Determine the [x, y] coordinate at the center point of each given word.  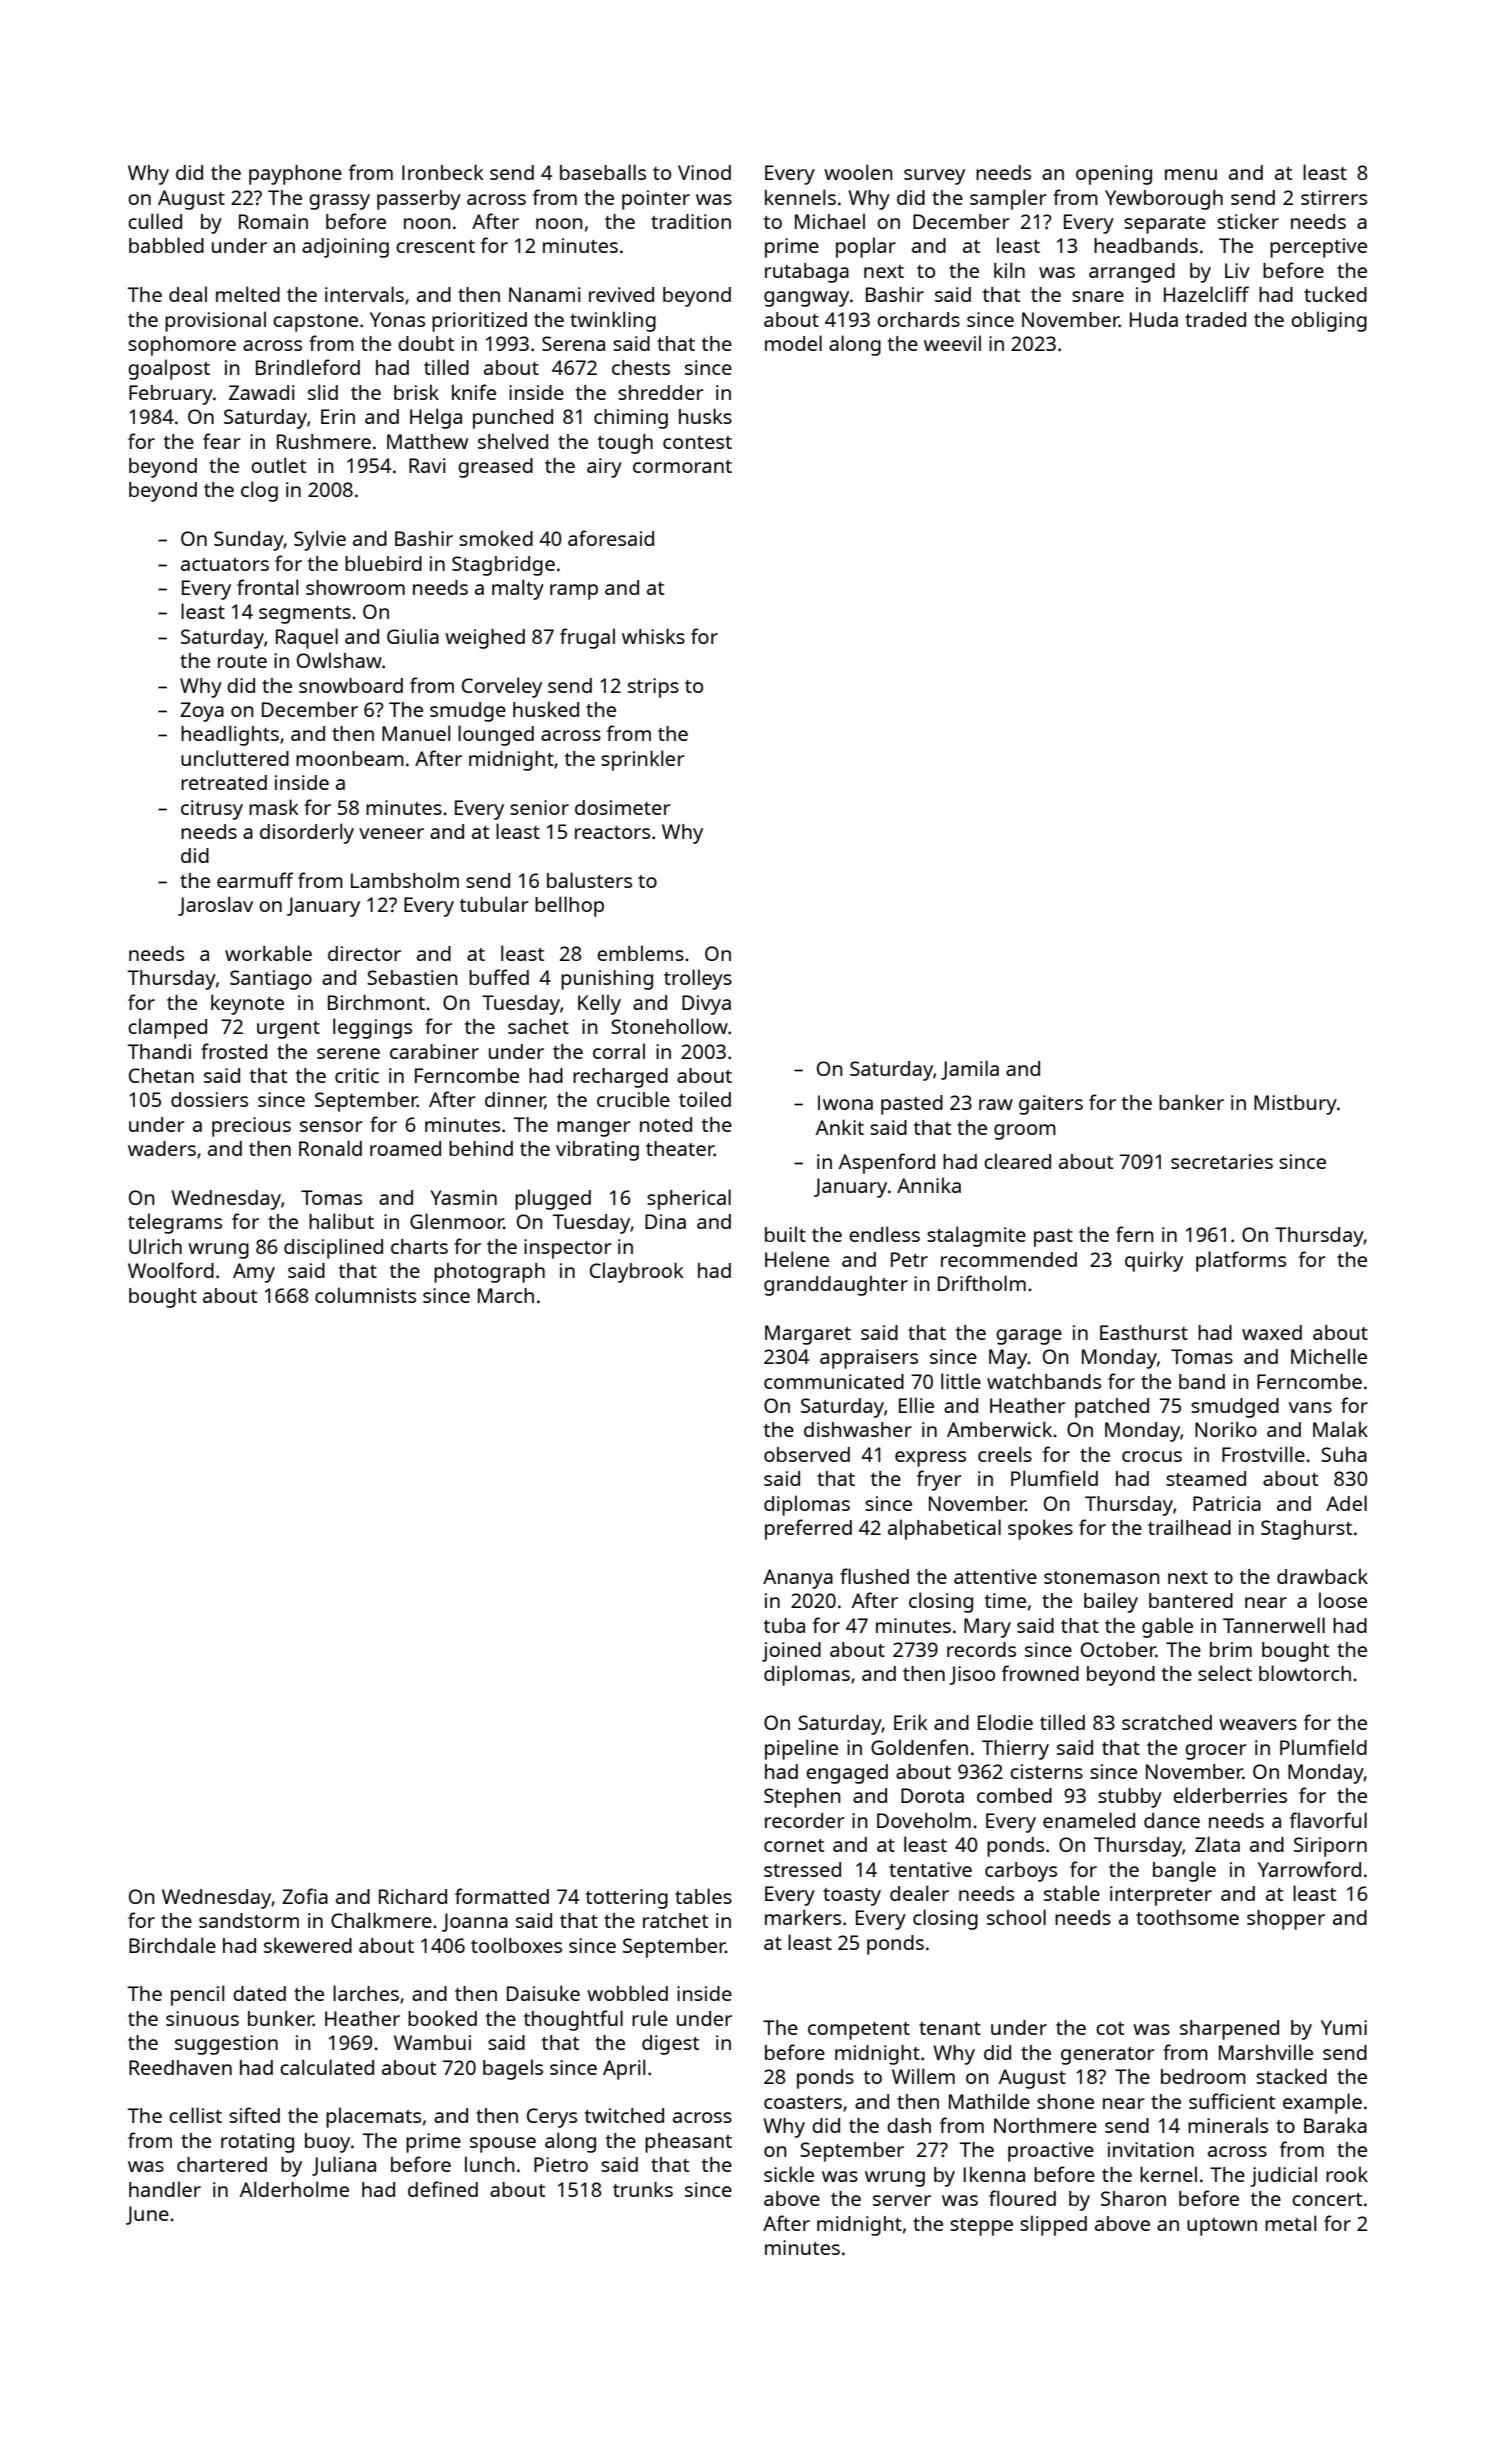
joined [791, 1652]
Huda [1154, 319]
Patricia [1227, 1503]
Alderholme [294, 2189]
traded [1215, 319]
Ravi [427, 465]
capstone [315, 323]
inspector [568, 1249]
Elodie [1005, 1722]
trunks [643, 2189]
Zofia [305, 1896]
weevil [952, 343]
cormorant [682, 466]
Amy [254, 1273]
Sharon [1133, 2198]
